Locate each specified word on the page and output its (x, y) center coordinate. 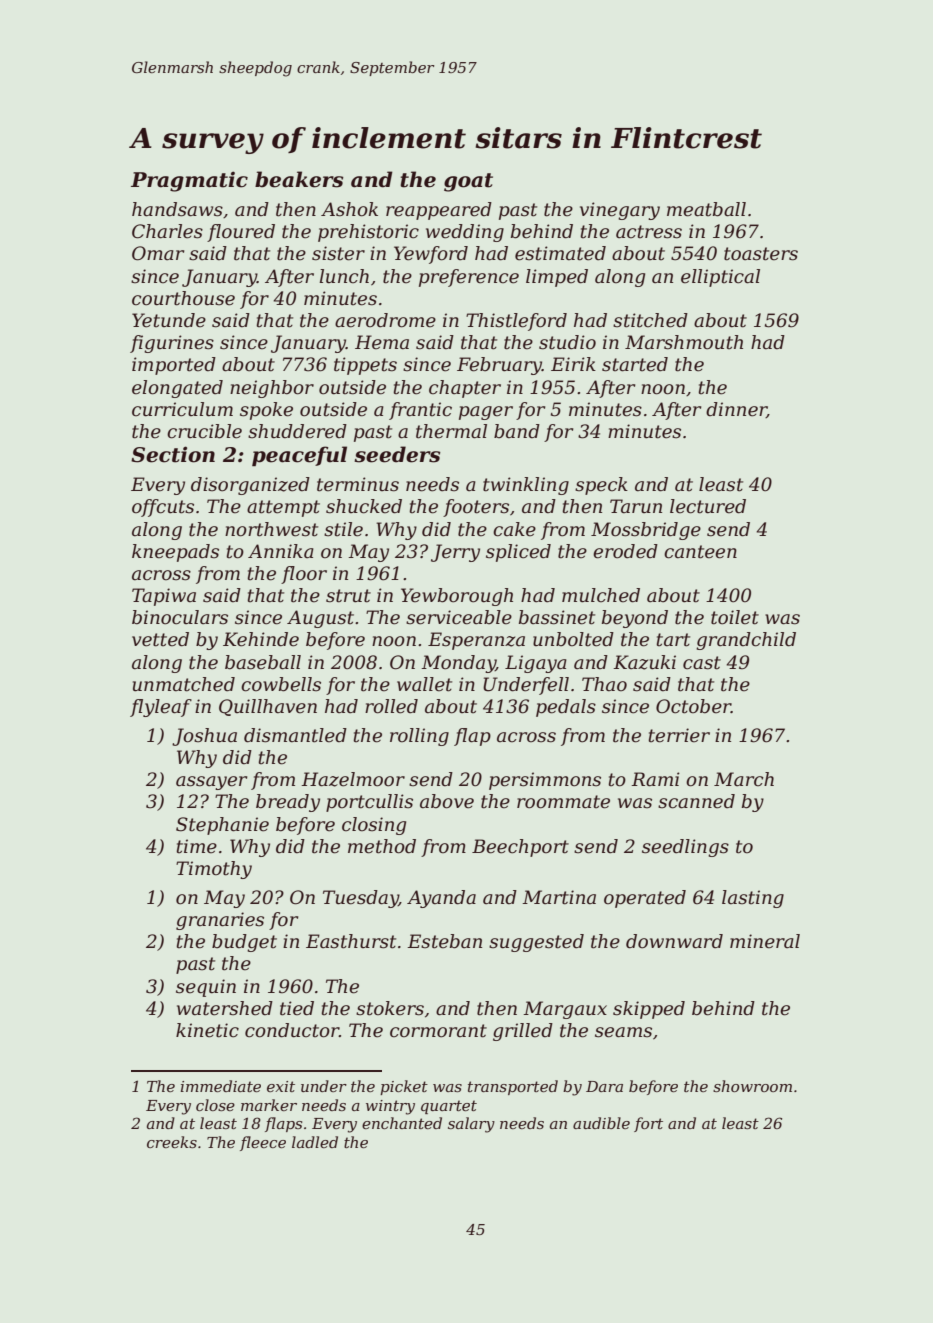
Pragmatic (189, 181)
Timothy (214, 870)
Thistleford (516, 322)
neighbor (272, 389)
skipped (649, 1010)
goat (468, 182)
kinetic (207, 1030)
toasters (761, 254)
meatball (706, 209)
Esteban (444, 941)
